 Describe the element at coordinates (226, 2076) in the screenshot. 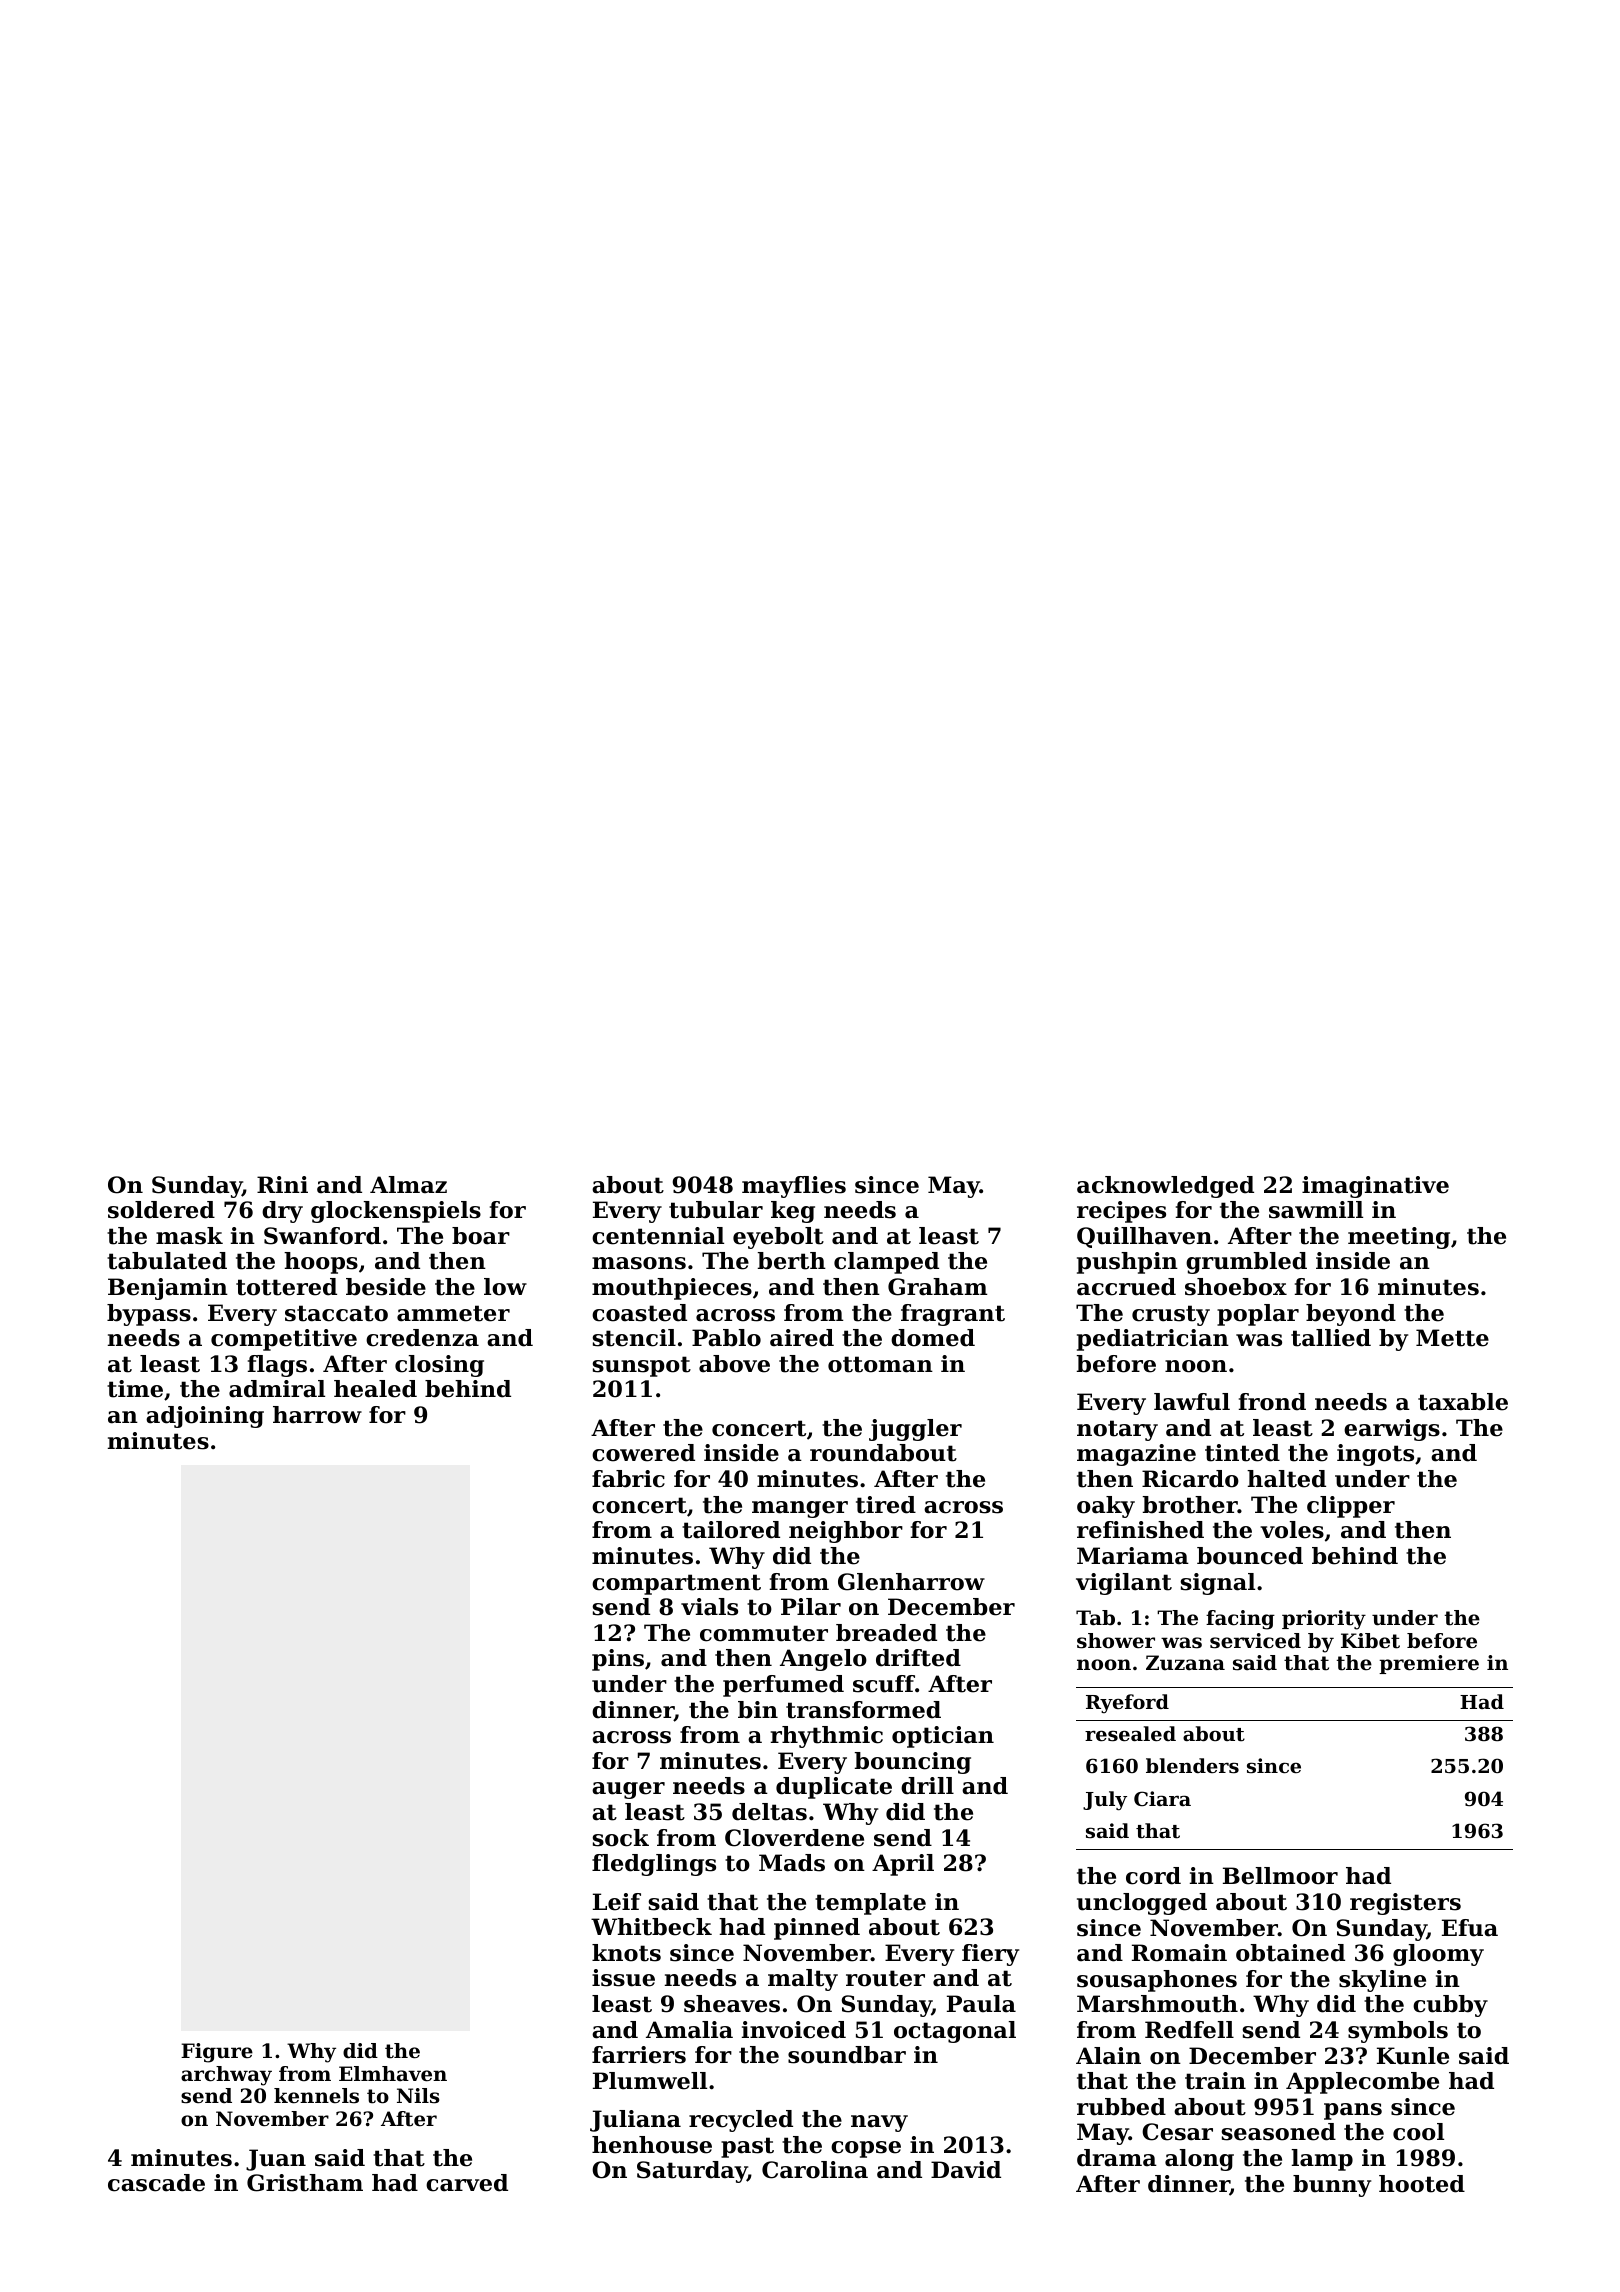

I see `archway` at that location.
